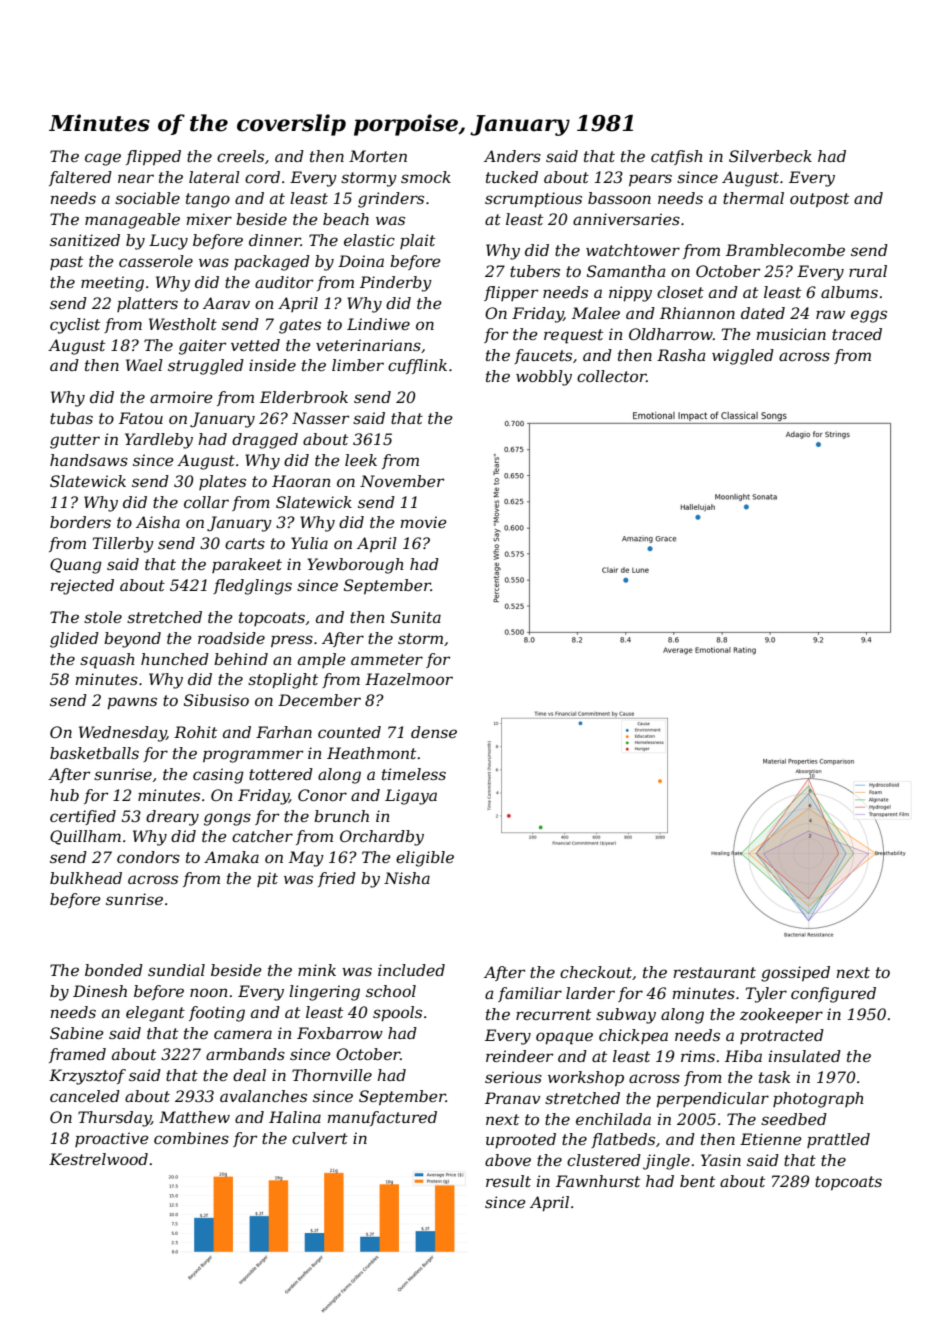 The width and height of the screenshot is (945, 1342). What do you see at coordinates (387, 659) in the screenshot?
I see `ammeter` at bounding box center [387, 659].
